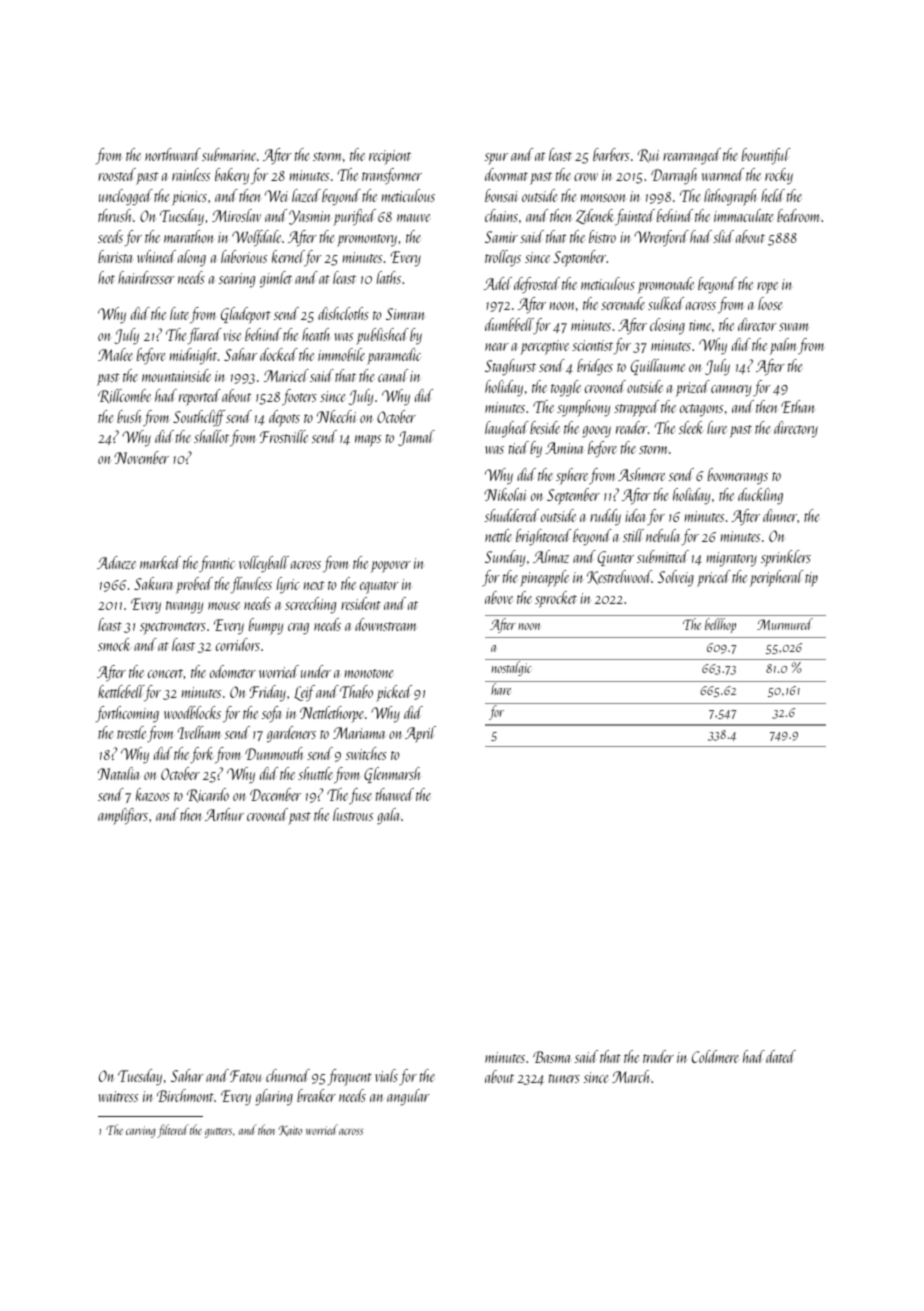  What do you see at coordinates (146, 277) in the image?
I see `hairdresser` at bounding box center [146, 277].
